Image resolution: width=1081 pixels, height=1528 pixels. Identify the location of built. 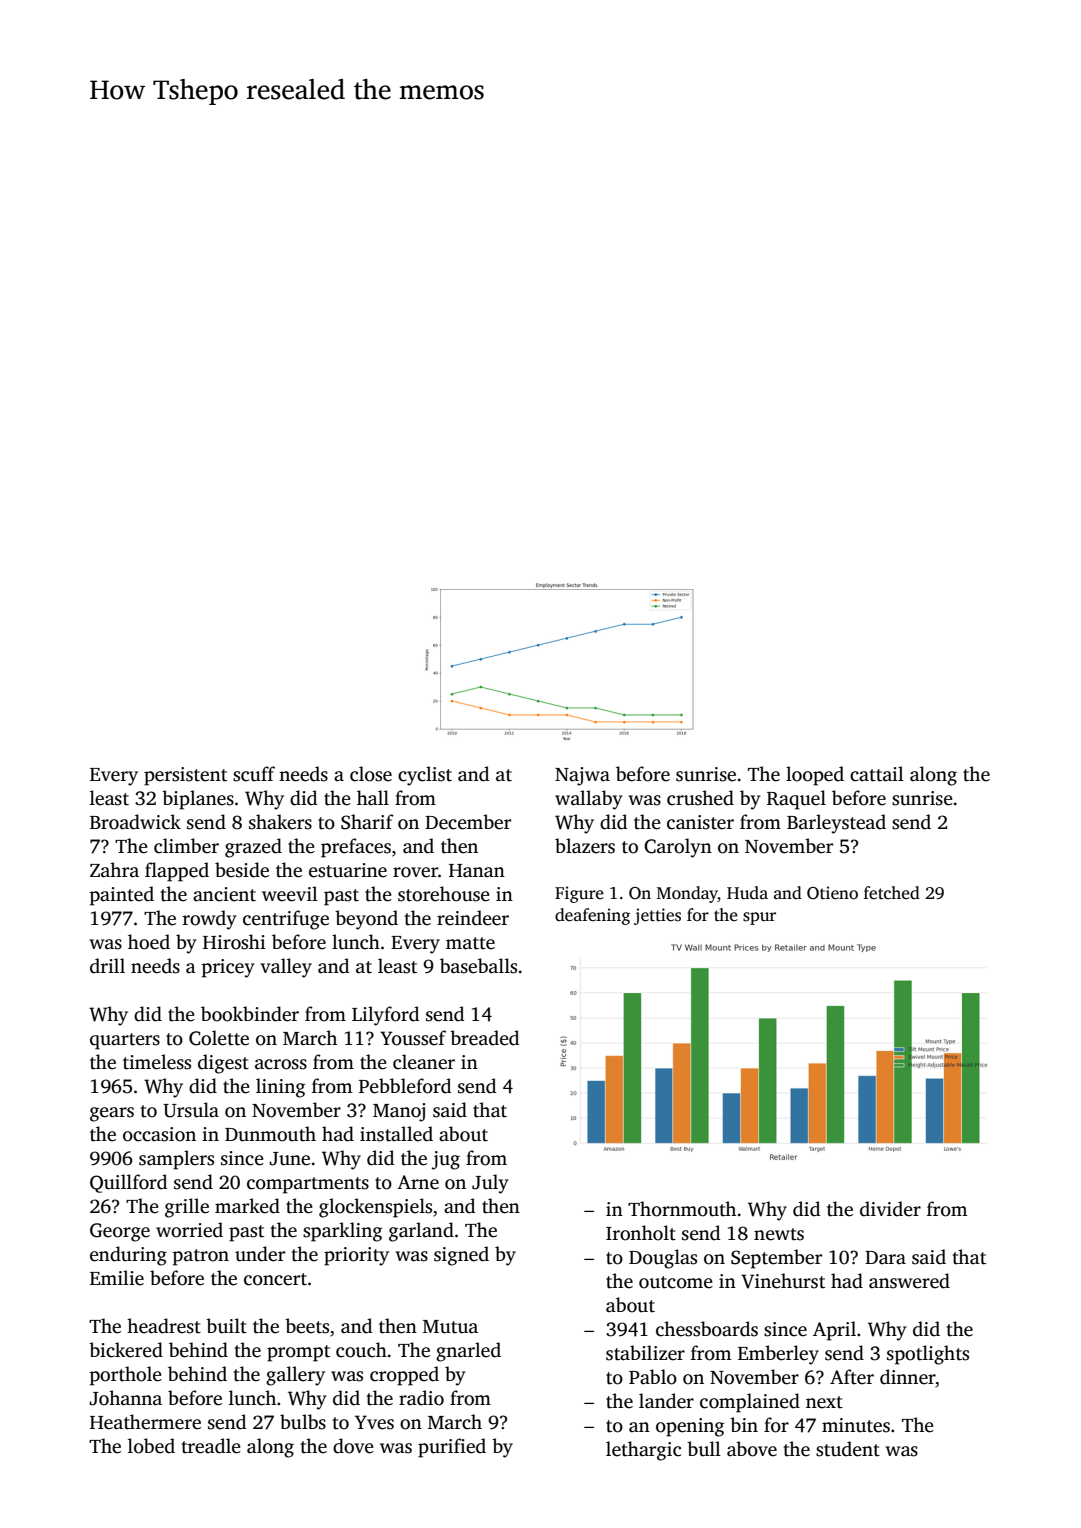
(226, 1326).
